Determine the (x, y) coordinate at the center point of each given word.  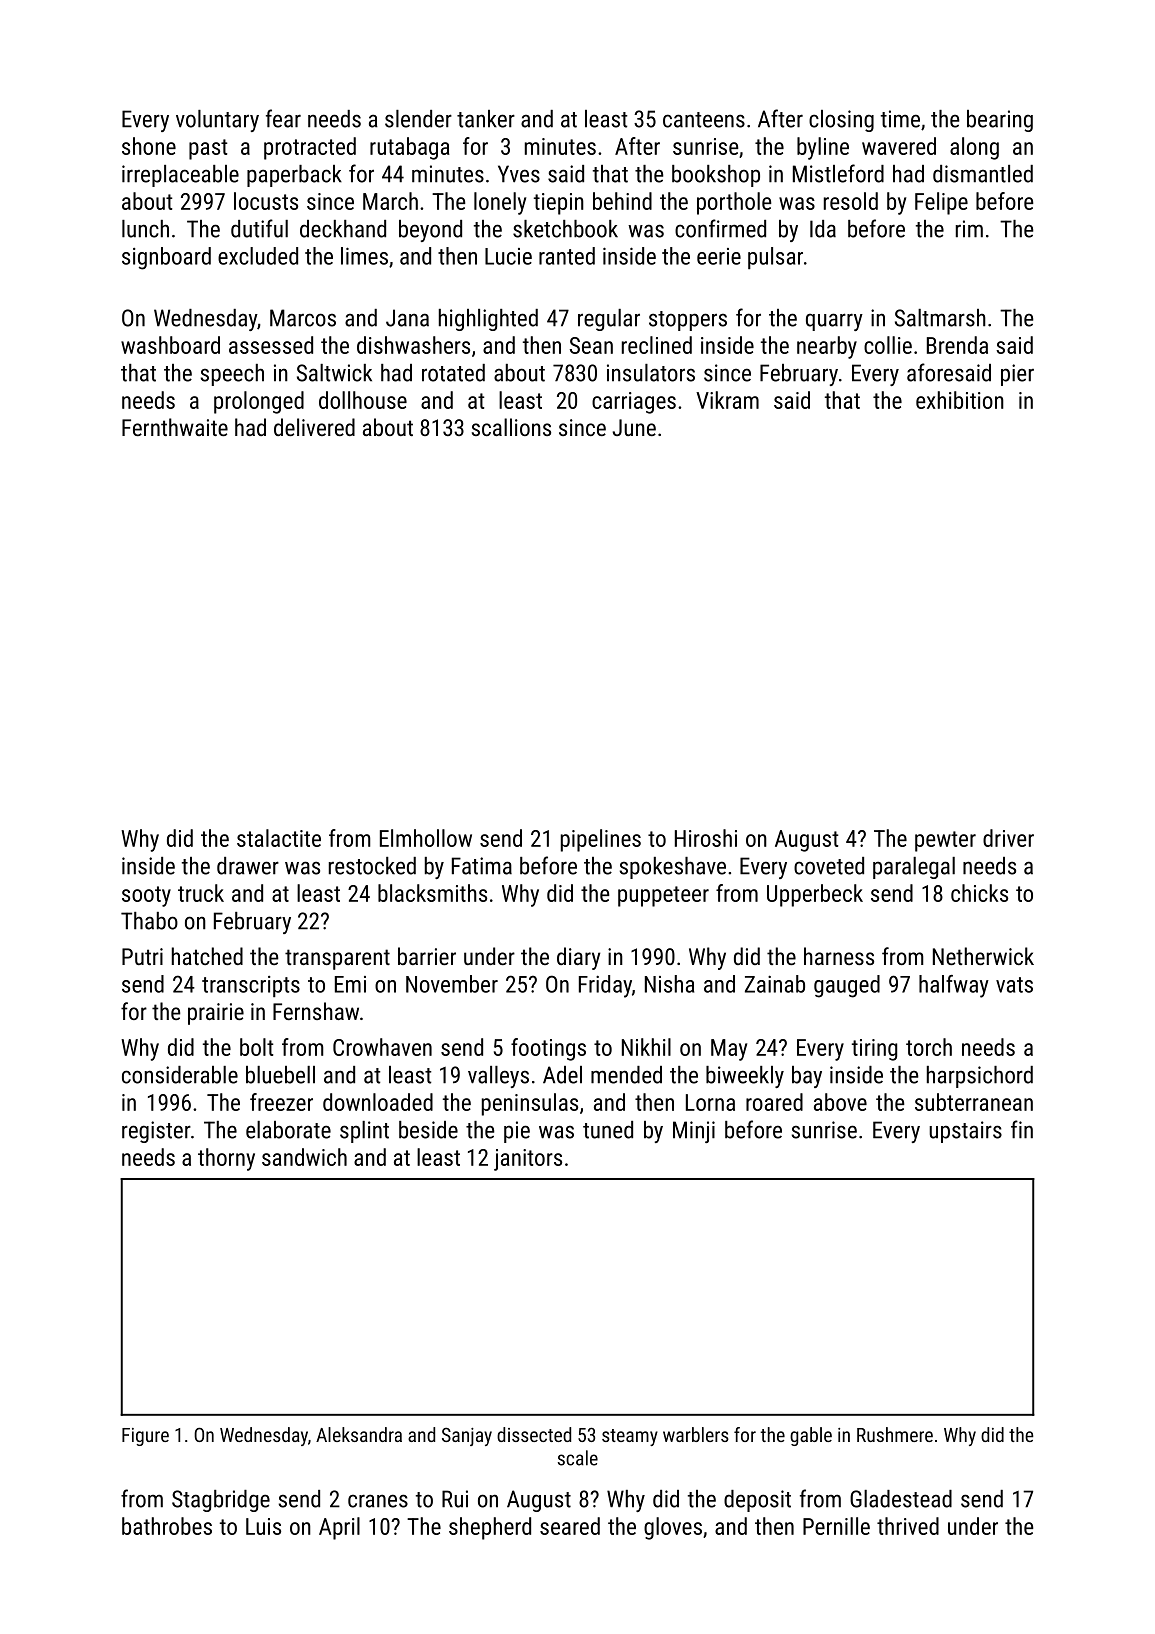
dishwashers (413, 345)
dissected (534, 1434)
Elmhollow (426, 838)
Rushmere (895, 1434)
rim (969, 229)
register (156, 1132)
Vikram (727, 400)
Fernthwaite (175, 427)
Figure (145, 1437)
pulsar (775, 258)
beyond (430, 231)
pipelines (601, 840)
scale (578, 1458)
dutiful (259, 228)
